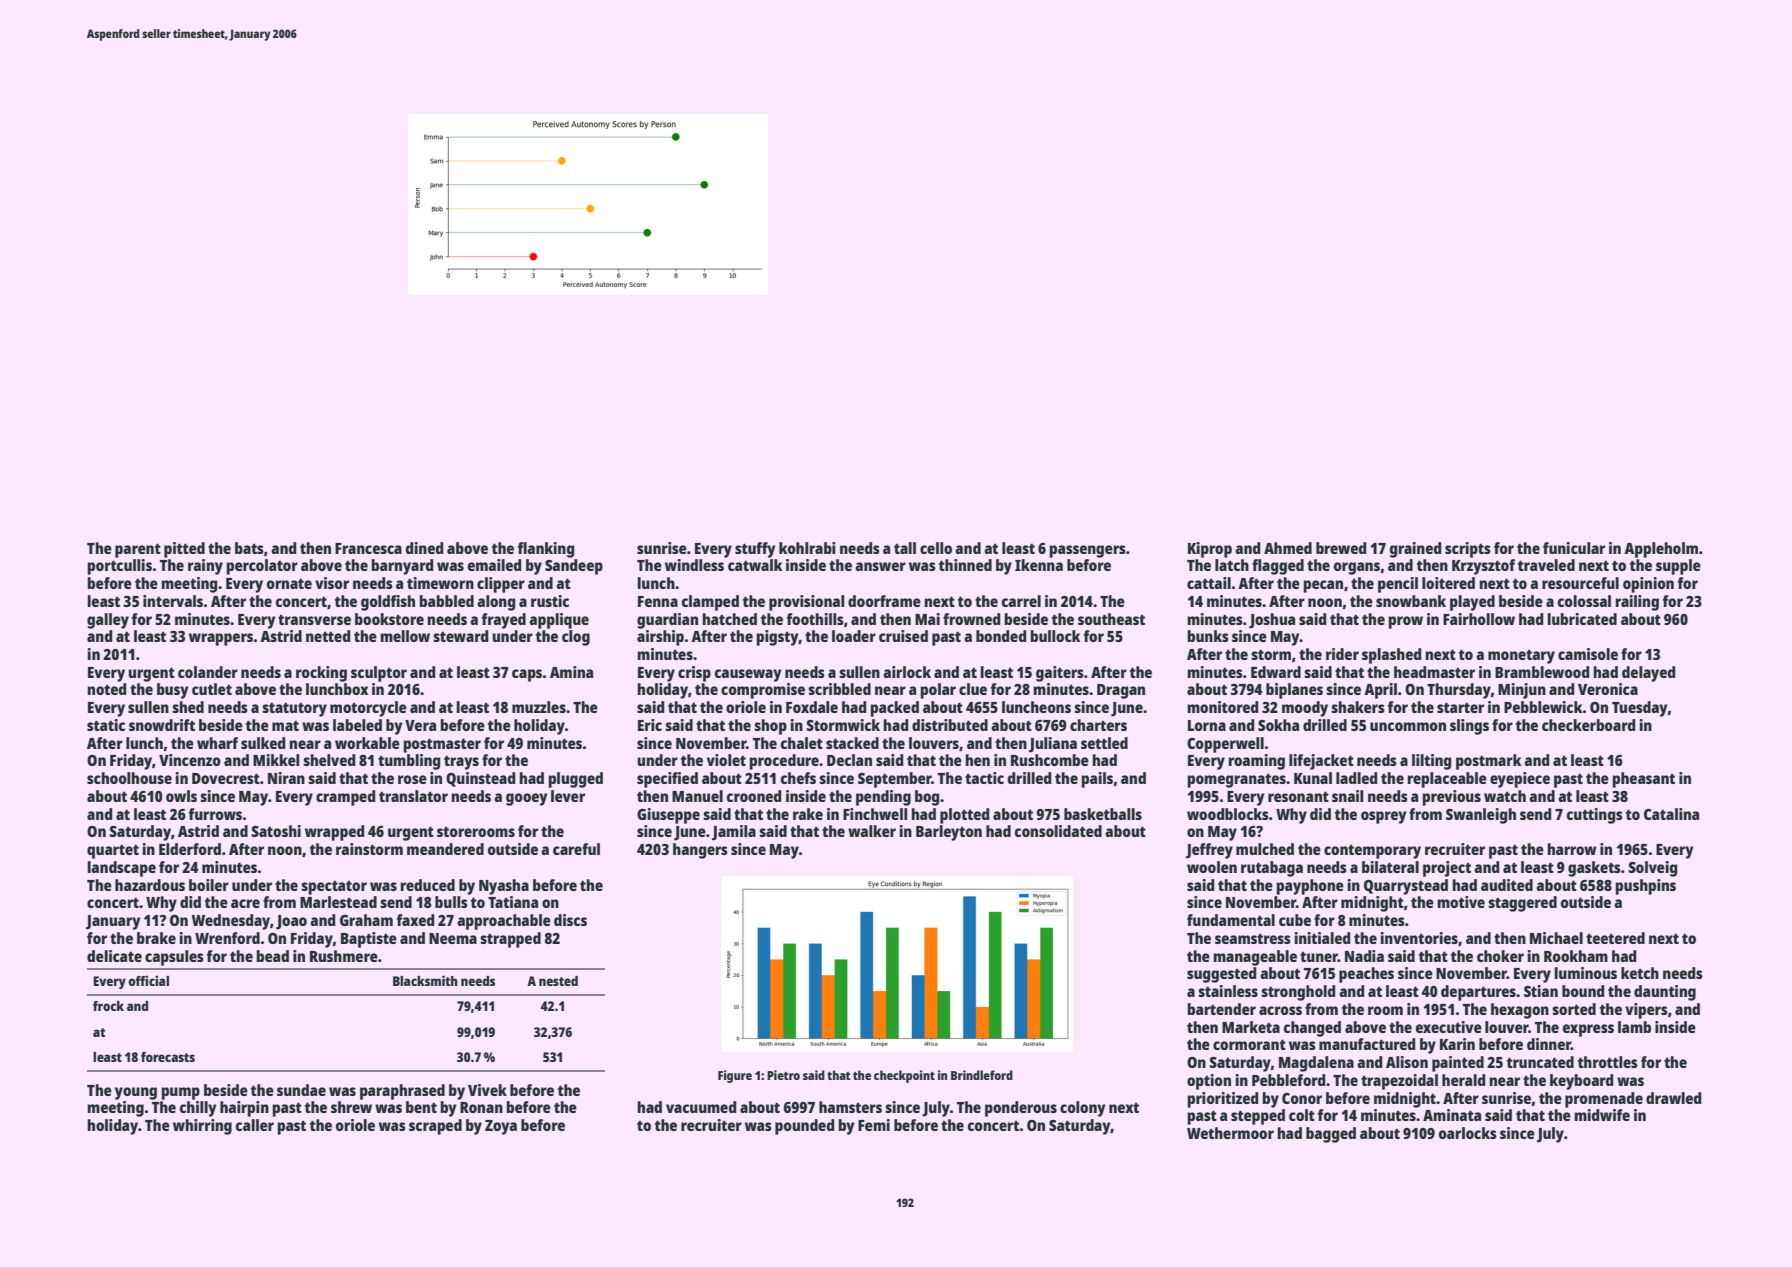 The height and width of the screenshot is (1267, 1792). What do you see at coordinates (1615, 938) in the screenshot?
I see `teetered` at bounding box center [1615, 938].
